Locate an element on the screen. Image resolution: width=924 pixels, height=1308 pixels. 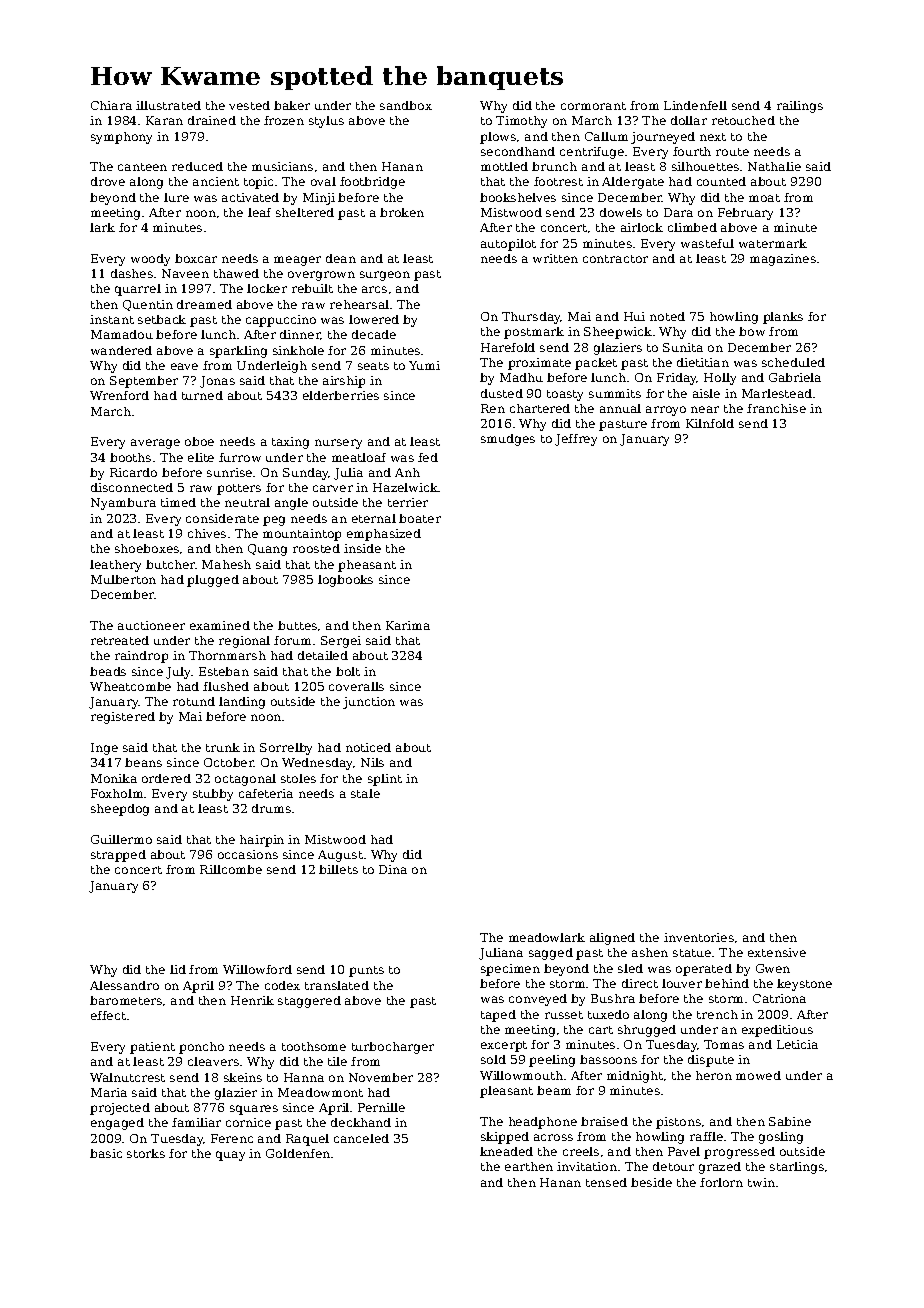
inventories is located at coordinates (699, 937).
